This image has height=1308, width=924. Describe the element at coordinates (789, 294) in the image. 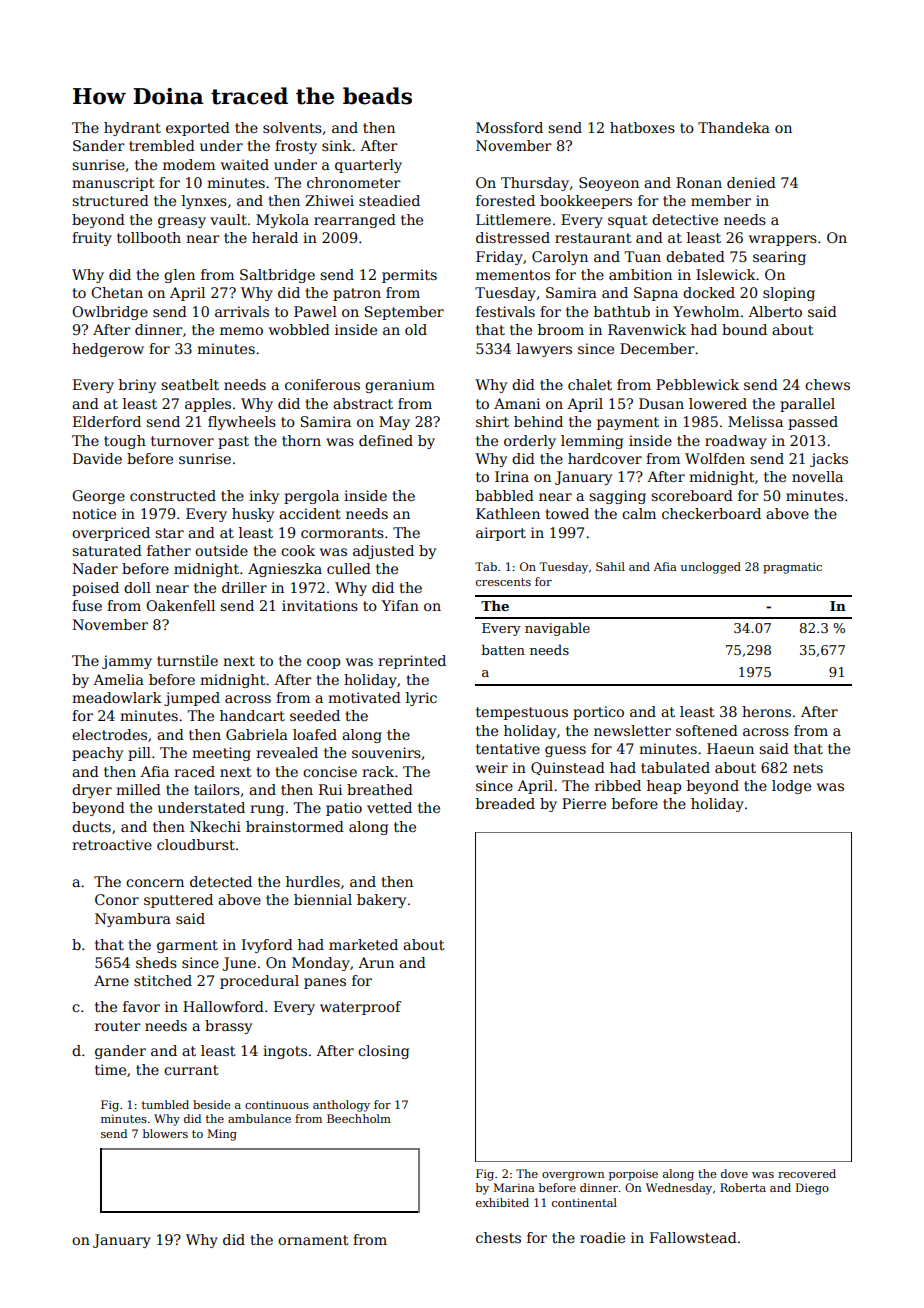

I see `sloping` at that location.
